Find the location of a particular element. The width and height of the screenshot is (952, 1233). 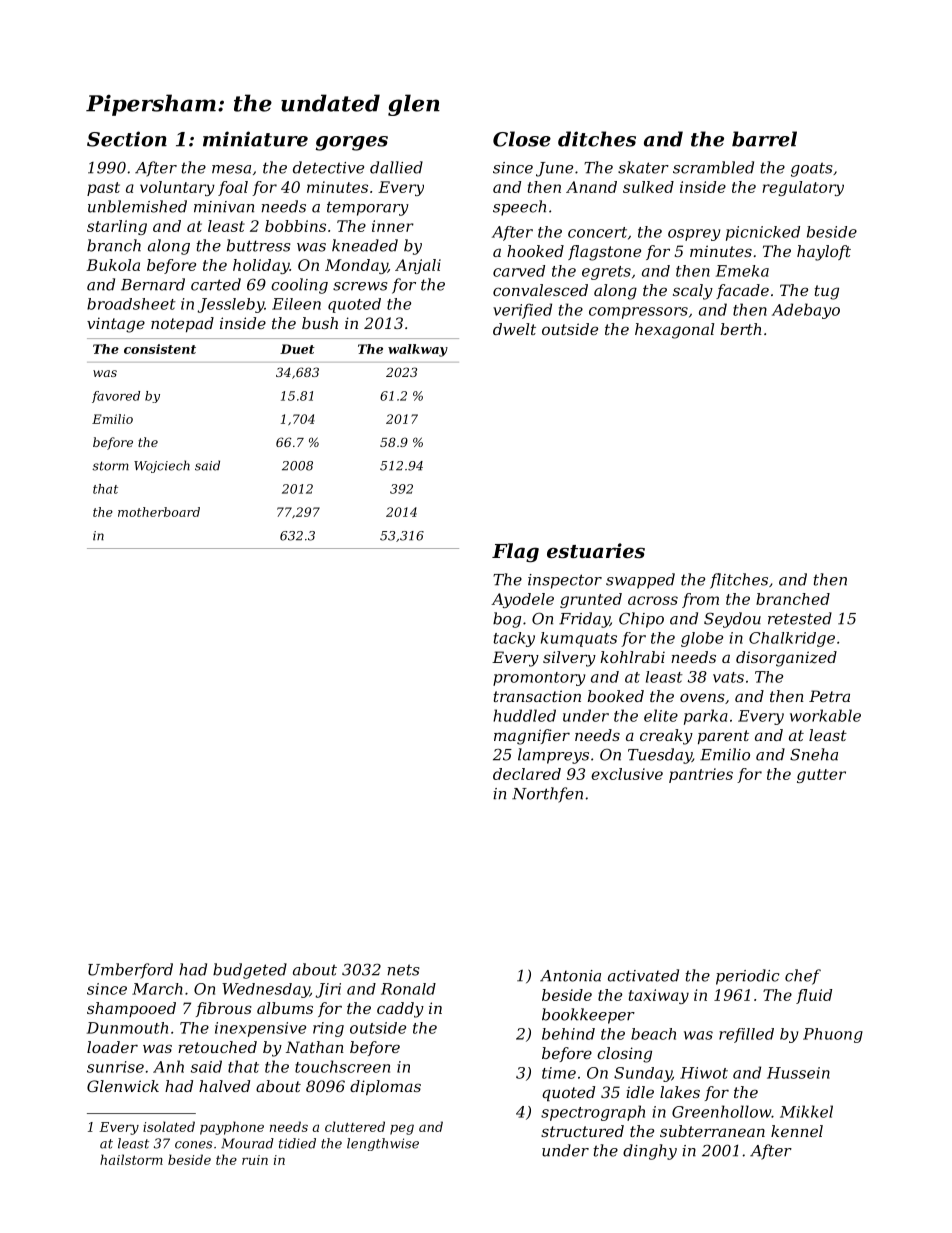

berth is located at coordinates (741, 329).
